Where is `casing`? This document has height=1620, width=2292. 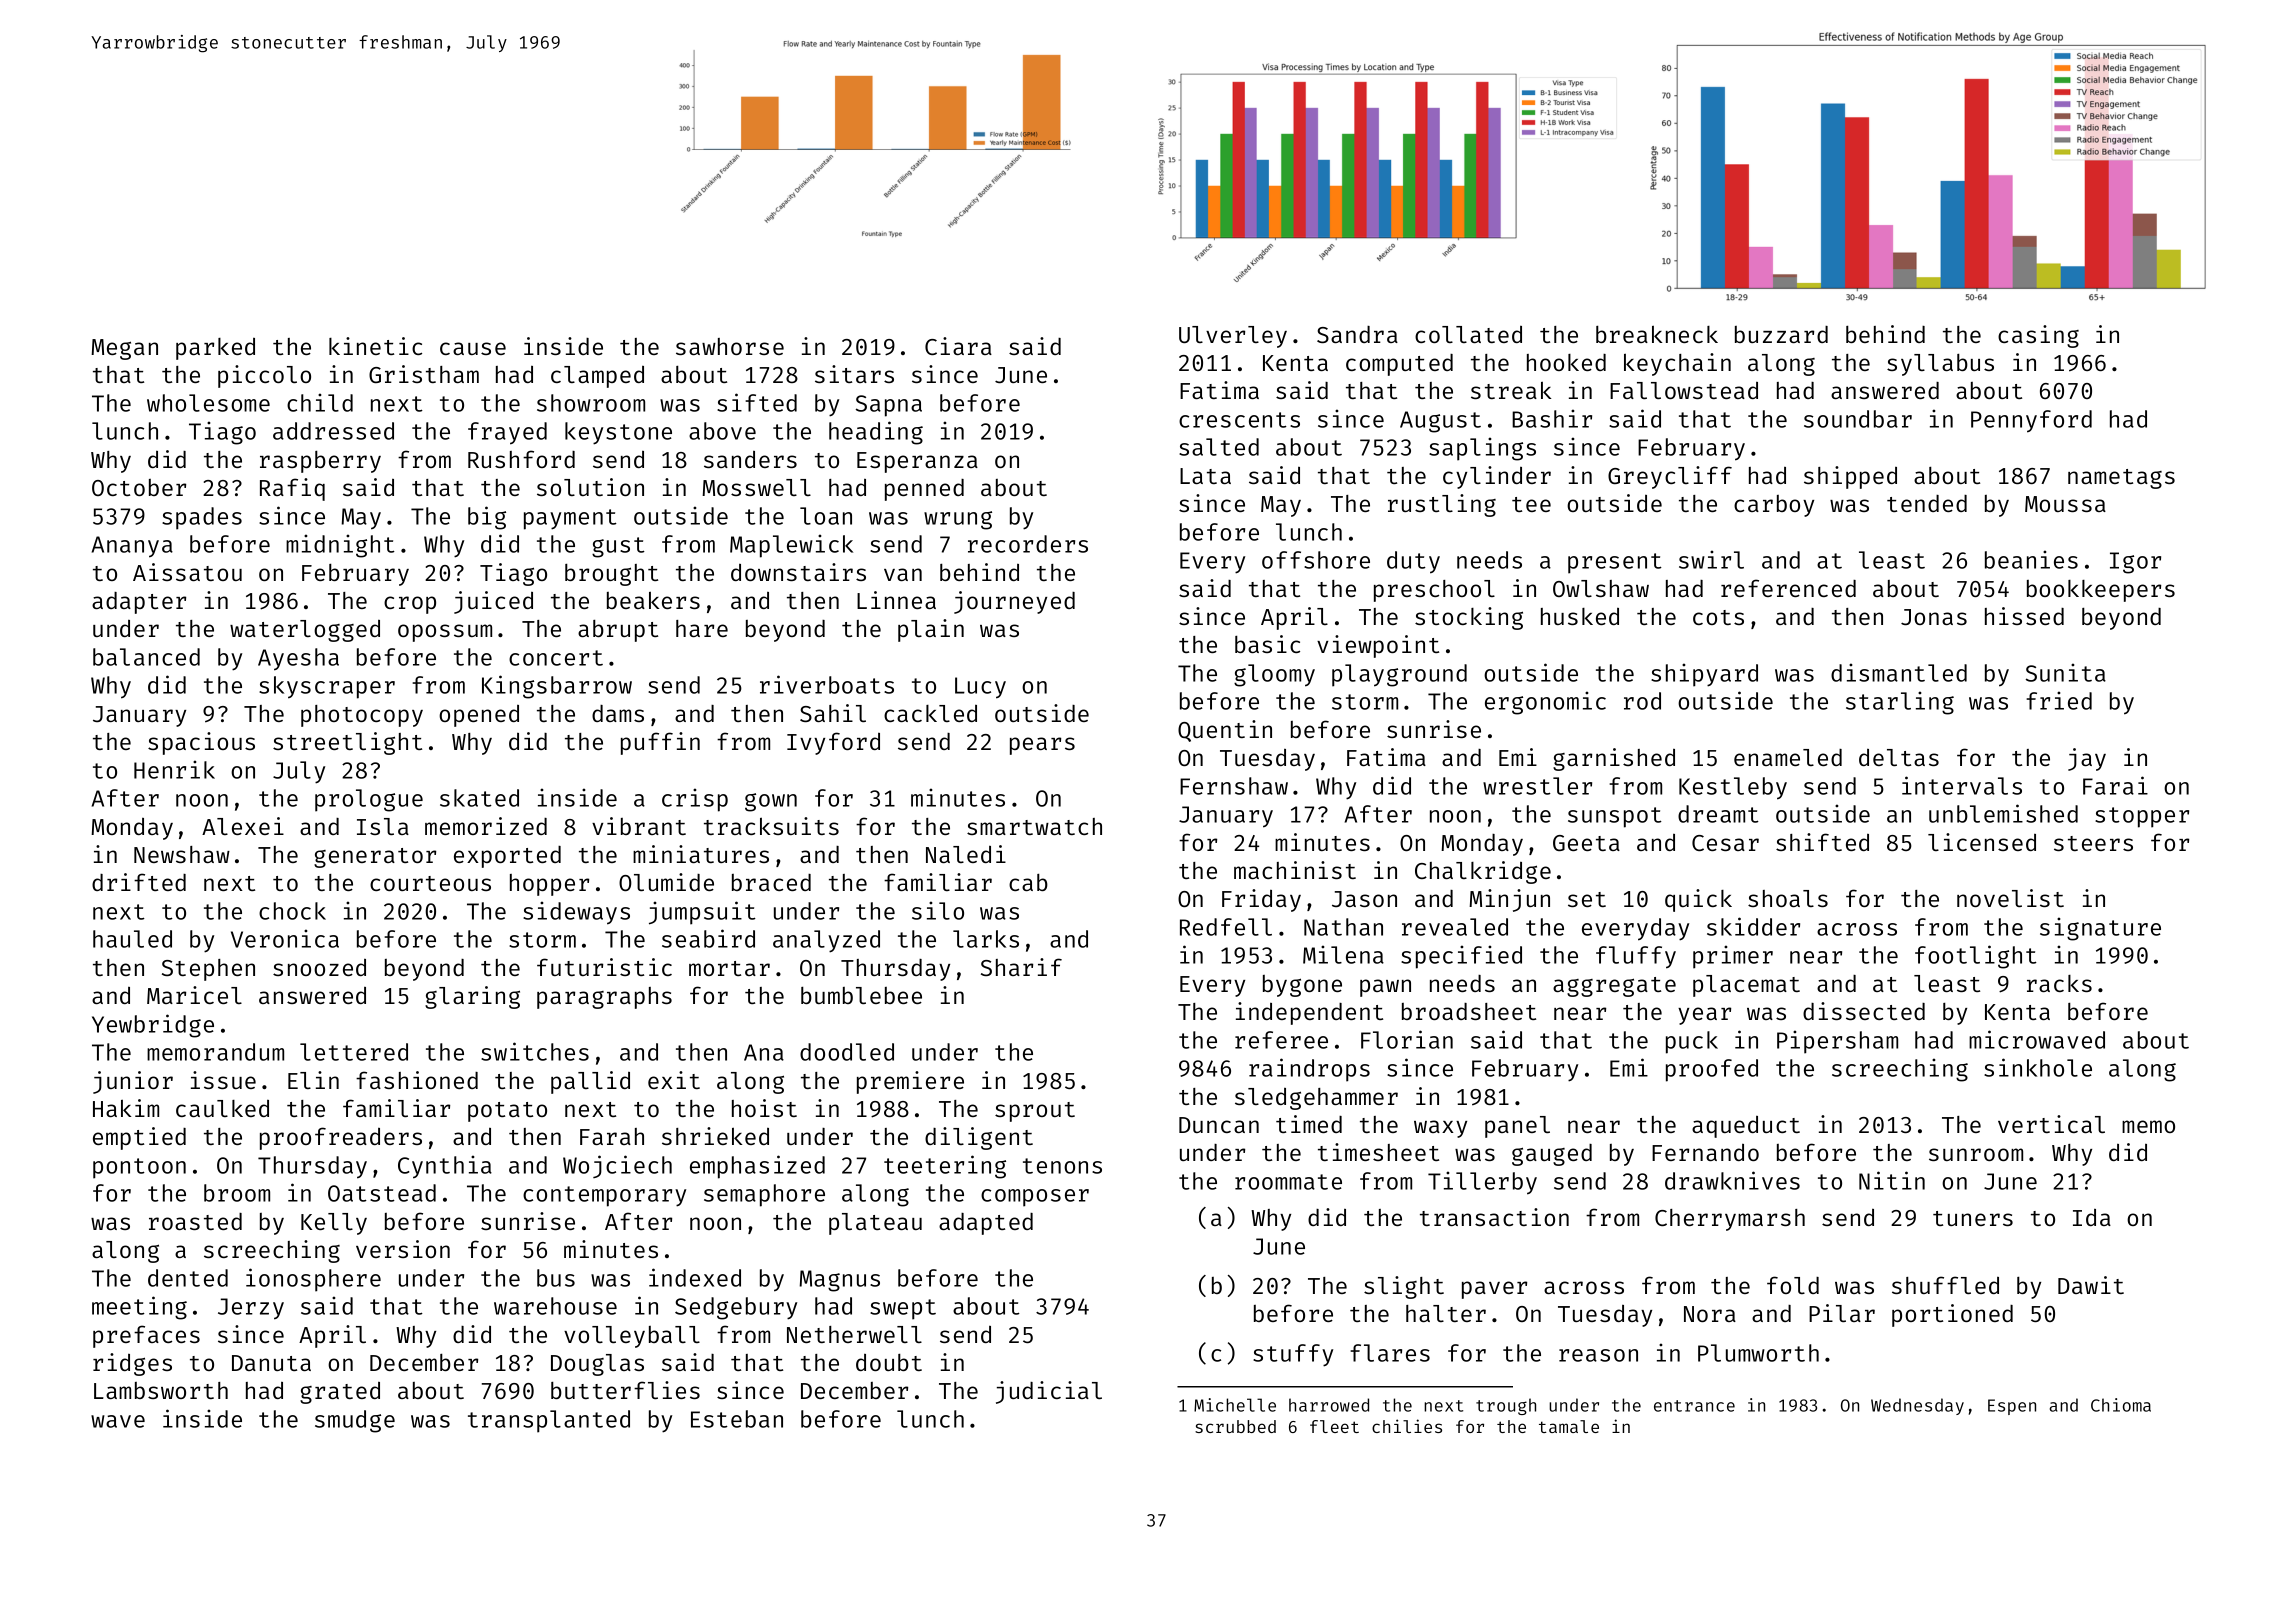 casing is located at coordinates (2038, 336).
